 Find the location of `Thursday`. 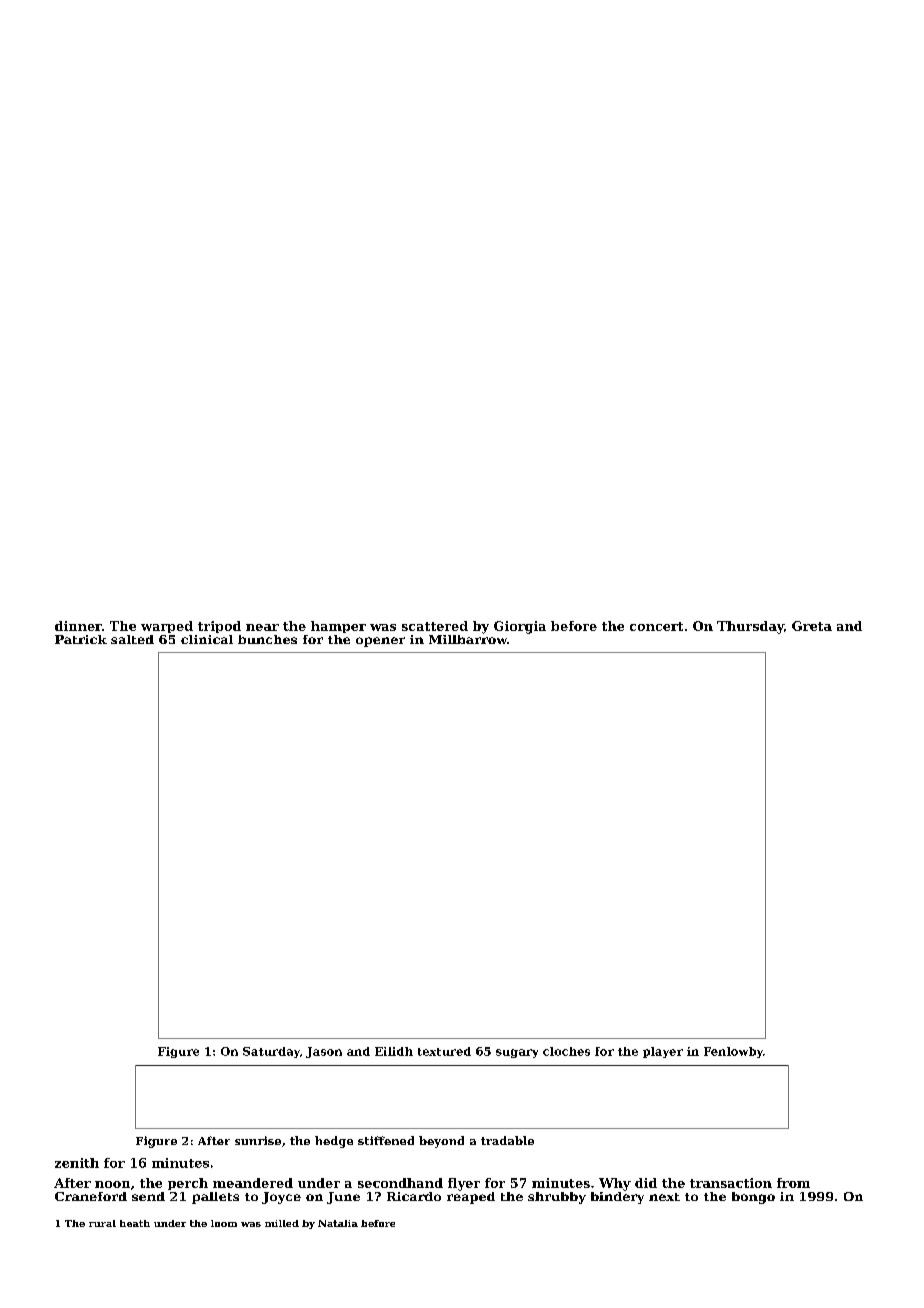

Thursday is located at coordinates (750, 627).
